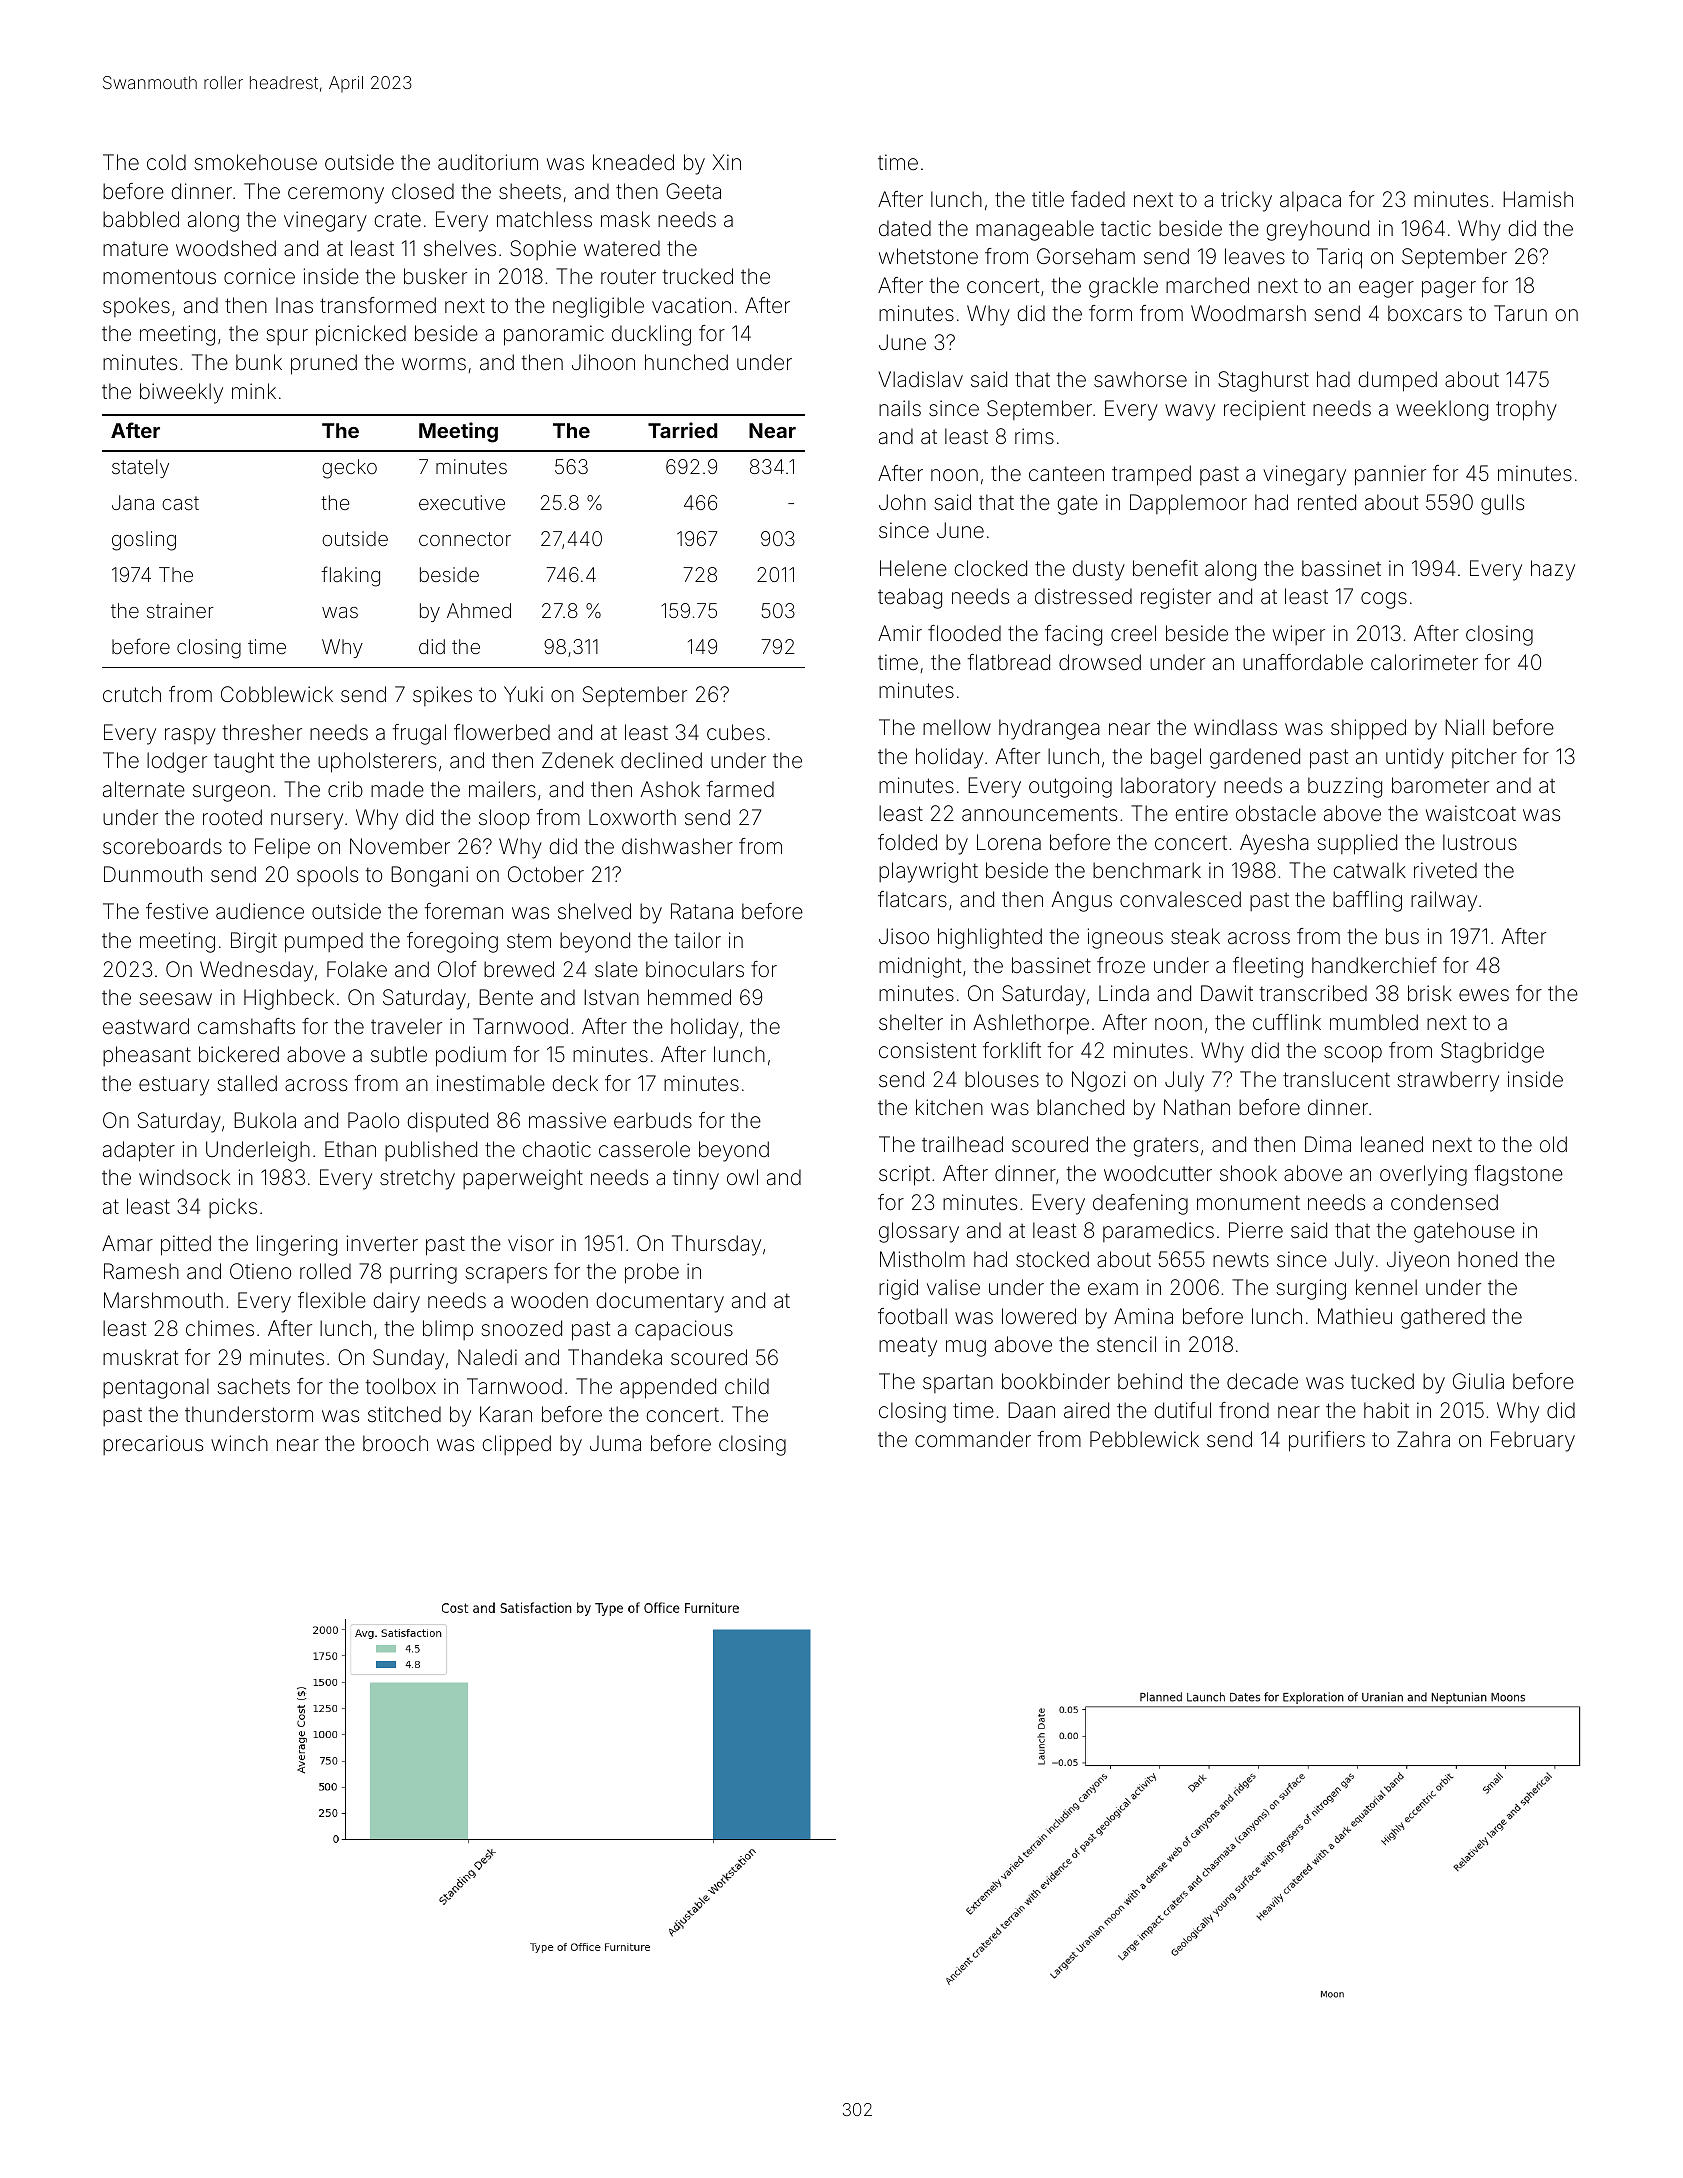  Describe the element at coordinates (488, 162) in the document. I see `auditorium` at that location.
